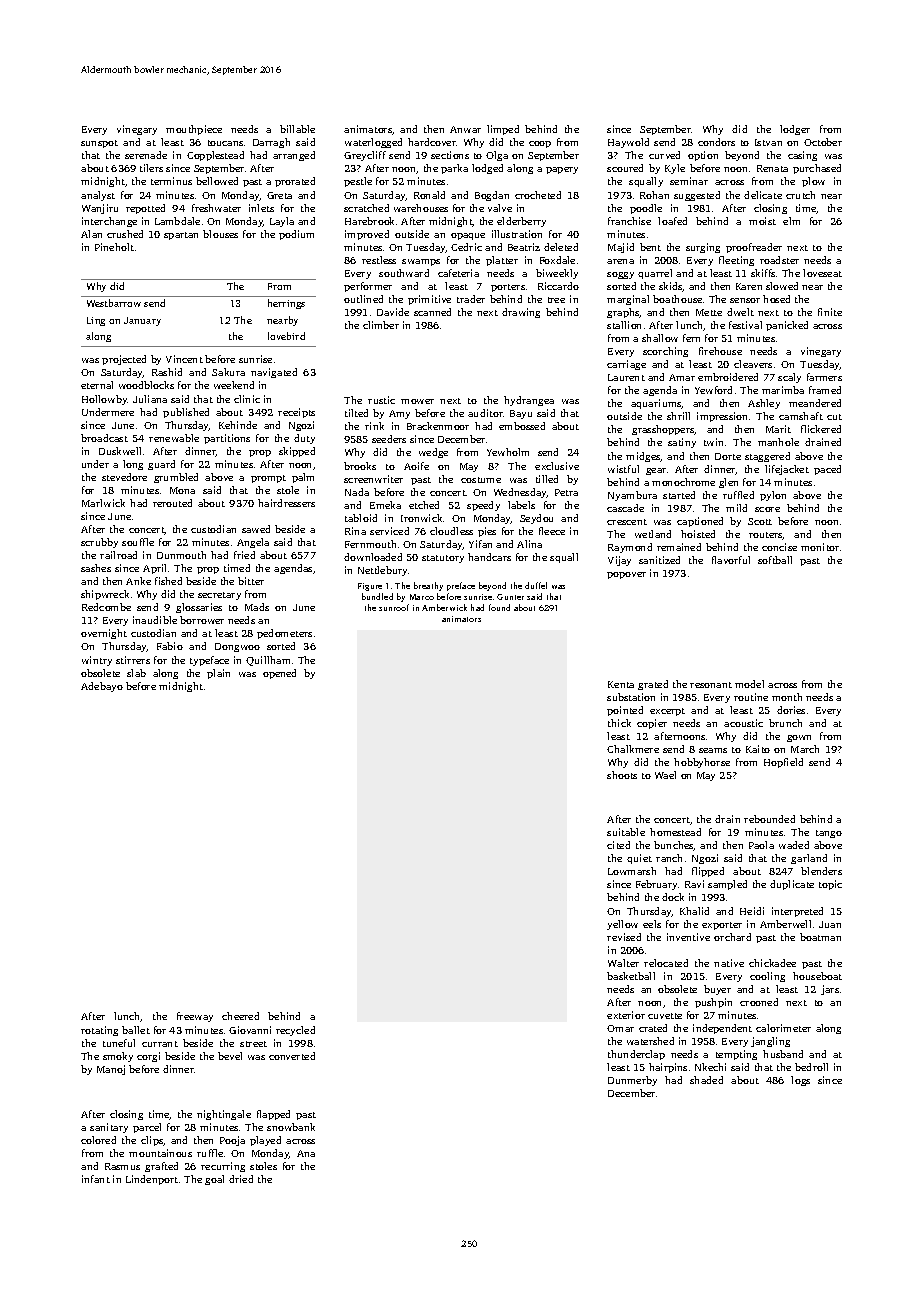  What do you see at coordinates (628, 143) in the page?
I see `Haywold` at bounding box center [628, 143].
